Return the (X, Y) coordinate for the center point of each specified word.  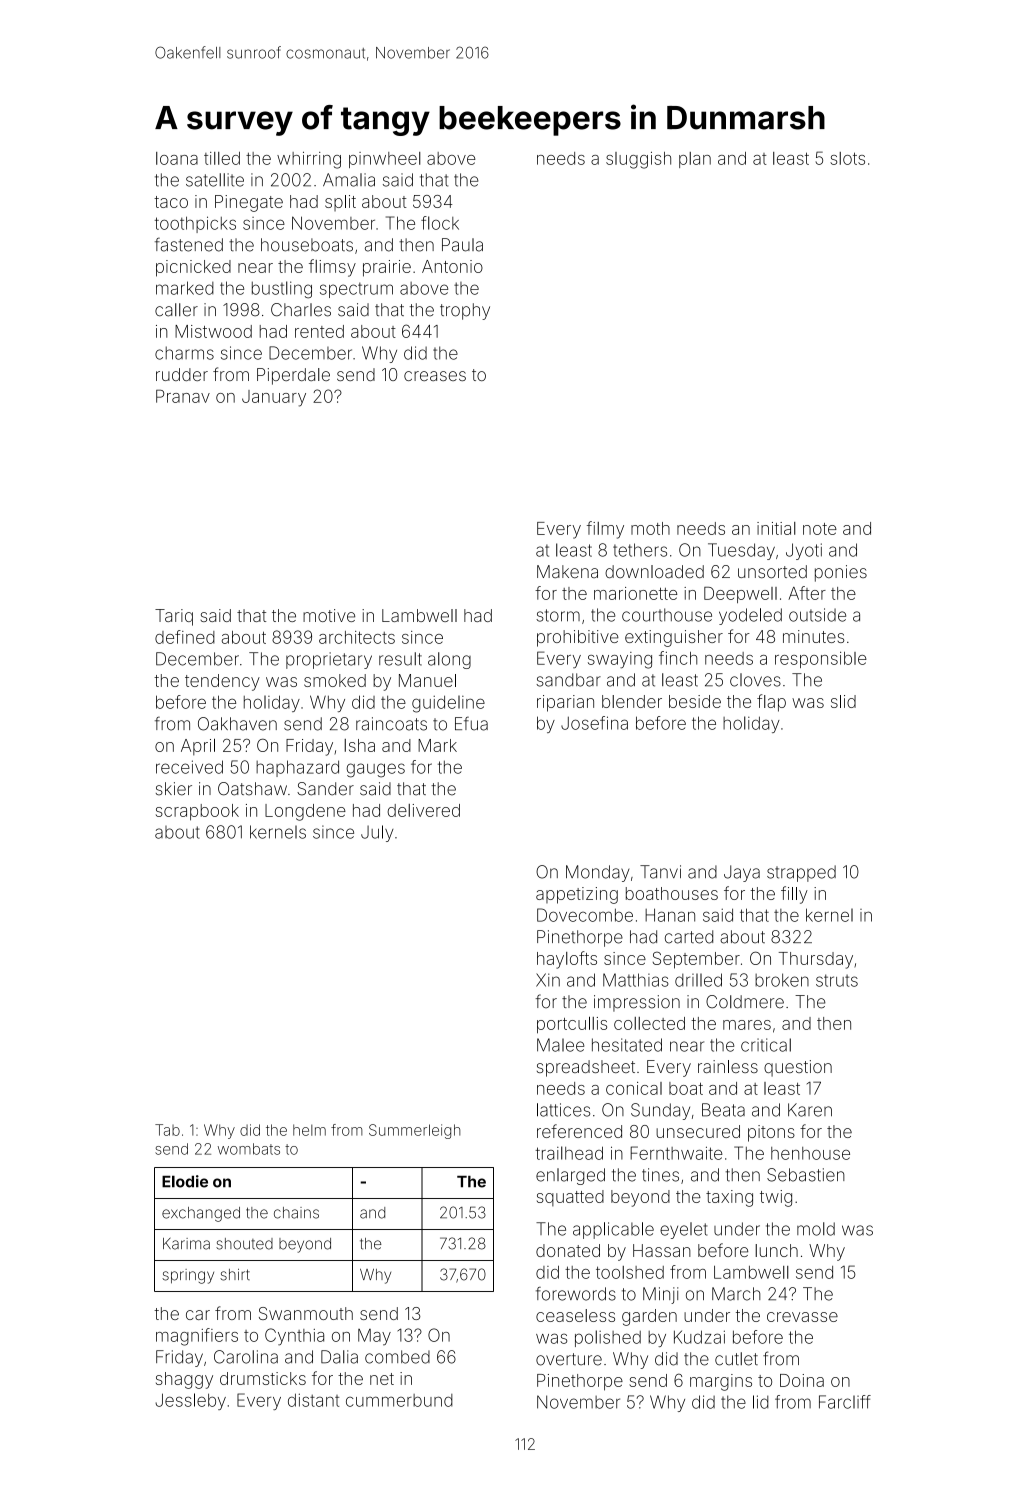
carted (689, 937)
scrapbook (197, 812)
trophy (465, 311)
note (820, 529)
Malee (560, 1045)
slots (847, 158)
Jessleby (190, 1401)
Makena (567, 571)
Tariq (174, 617)
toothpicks (195, 224)
